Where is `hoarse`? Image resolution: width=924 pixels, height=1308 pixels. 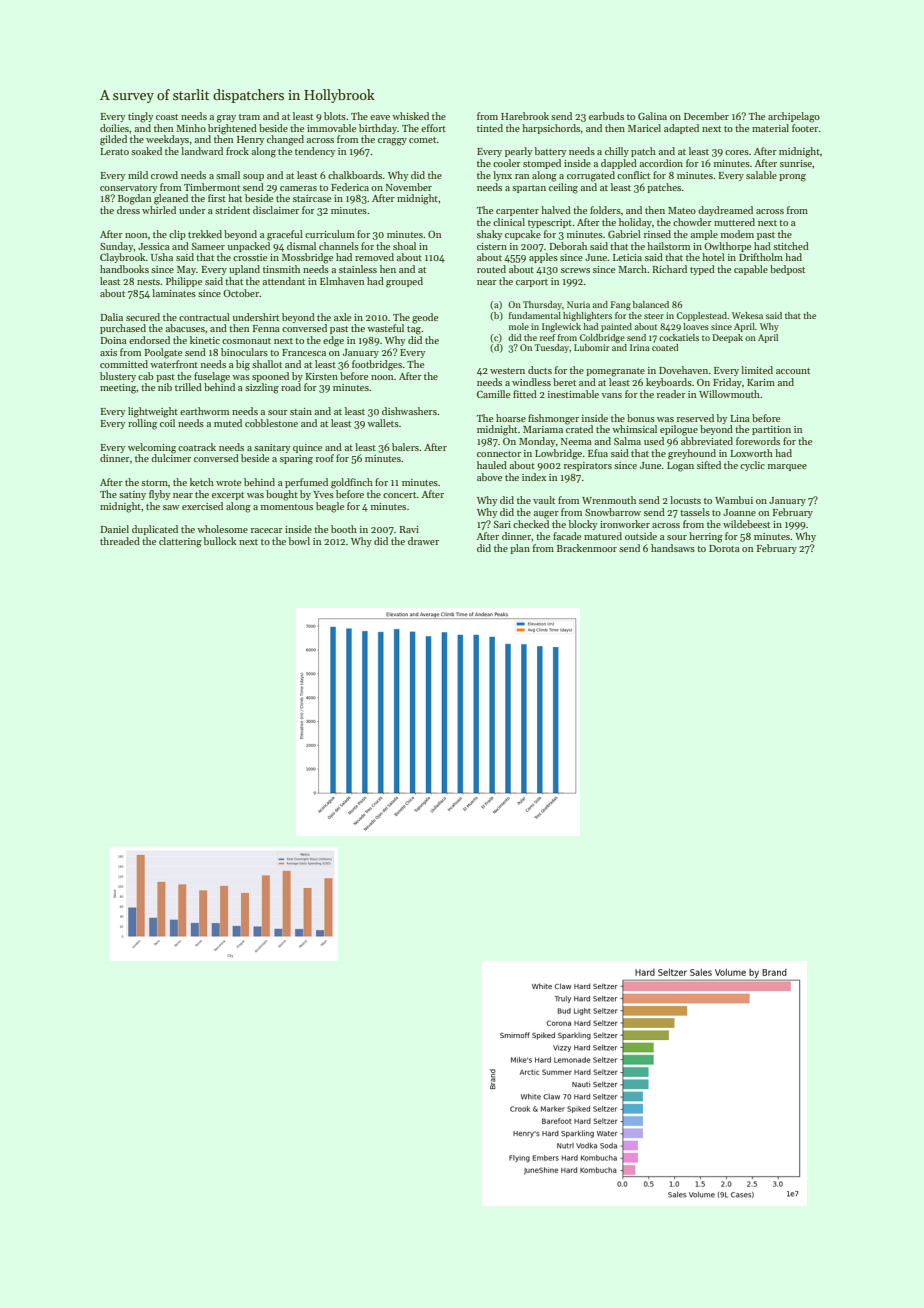 hoarse is located at coordinates (511, 418).
